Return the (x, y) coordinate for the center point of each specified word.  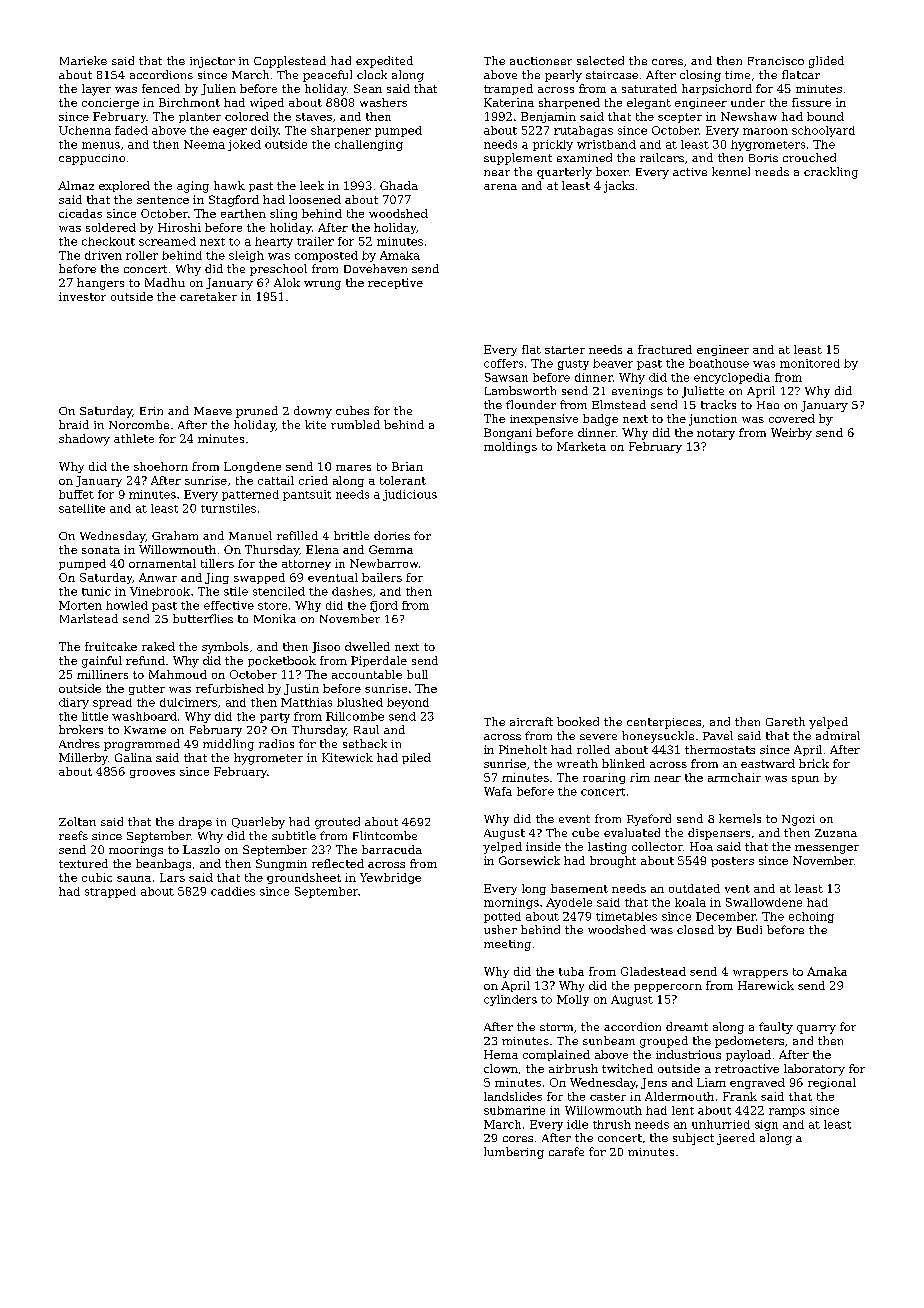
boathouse (719, 363)
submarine (514, 1110)
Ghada (399, 185)
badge (600, 420)
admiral (838, 735)
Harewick (766, 985)
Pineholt (523, 749)
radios (276, 743)
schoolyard (823, 131)
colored (247, 116)
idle (577, 1124)
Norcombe (139, 424)
